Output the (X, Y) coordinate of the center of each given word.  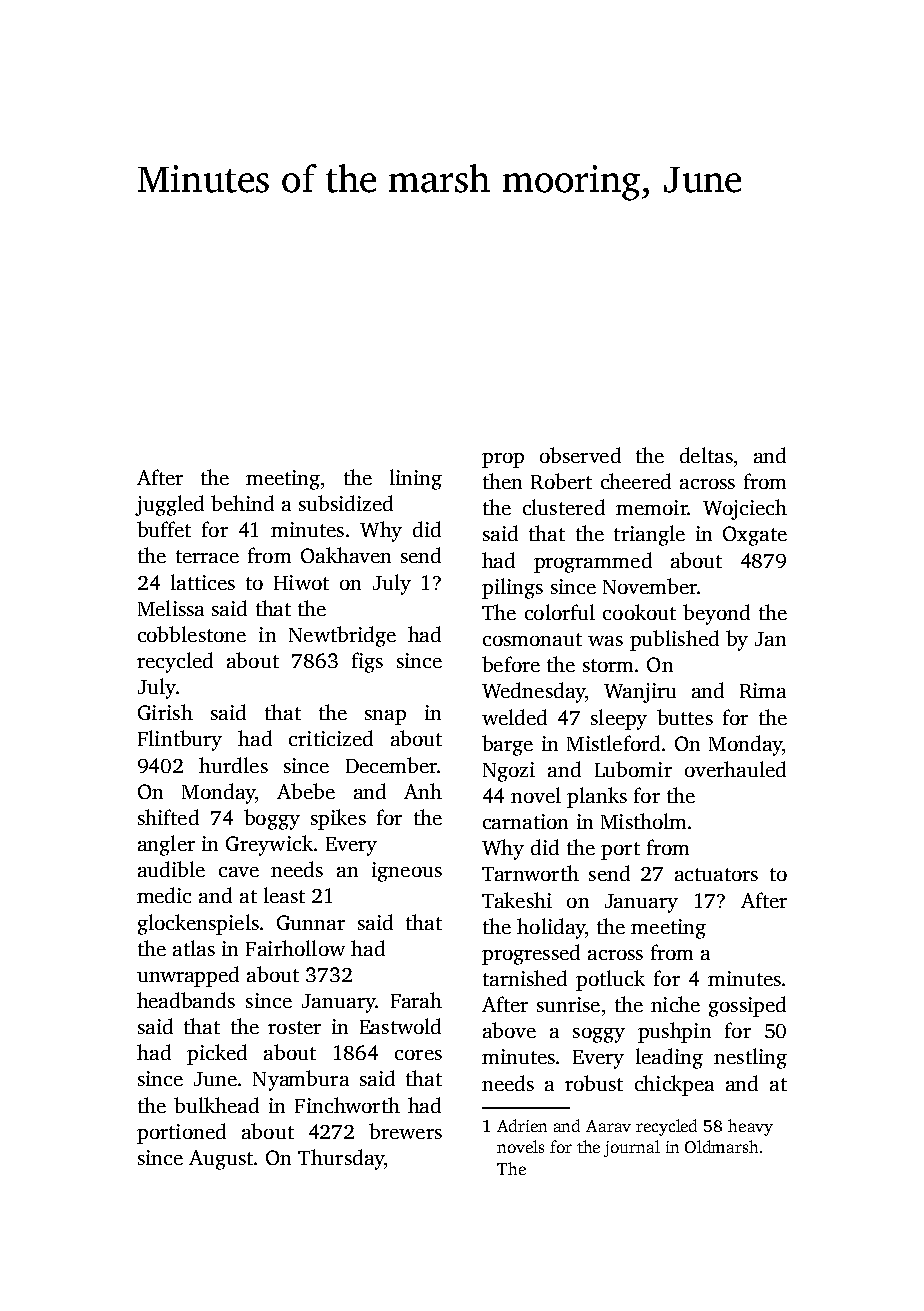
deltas (706, 455)
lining (416, 479)
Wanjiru (640, 693)
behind (242, 503)
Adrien (522, 1125)
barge (507, 745)
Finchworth (347, 1105)
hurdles (233, 765)
